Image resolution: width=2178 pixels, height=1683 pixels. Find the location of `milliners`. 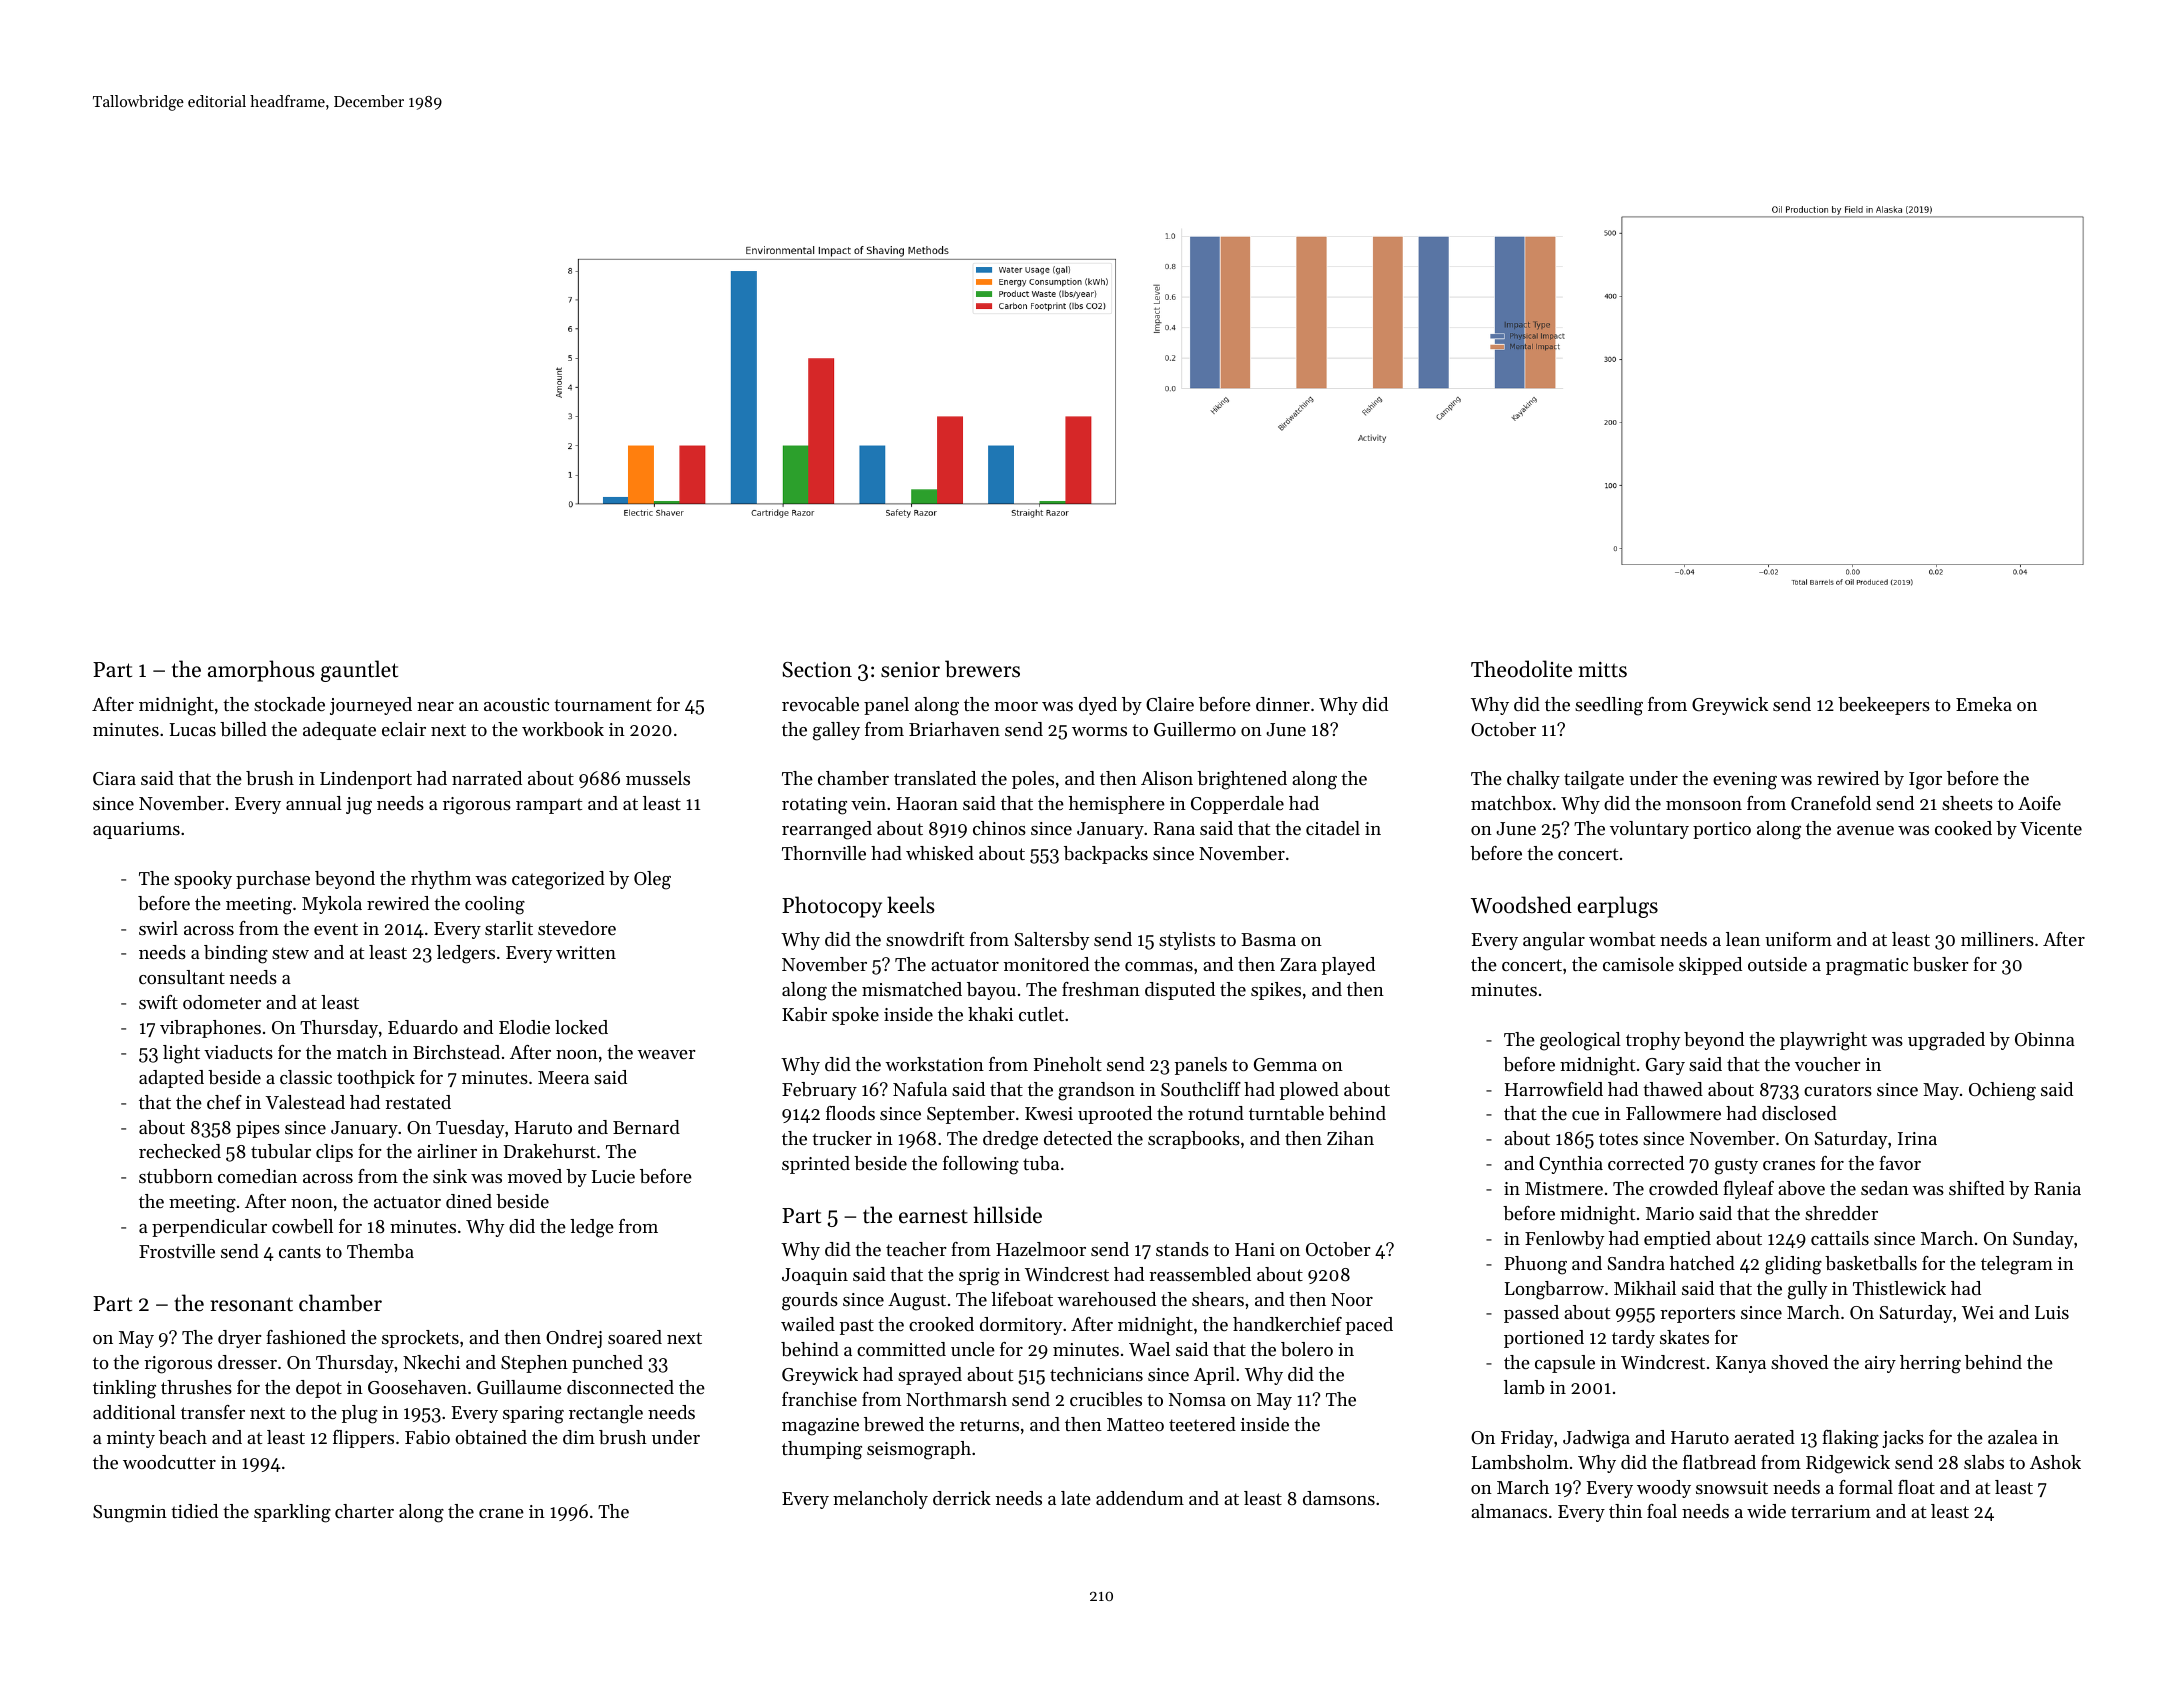

milliners is located at coordinates (1997, 939).
